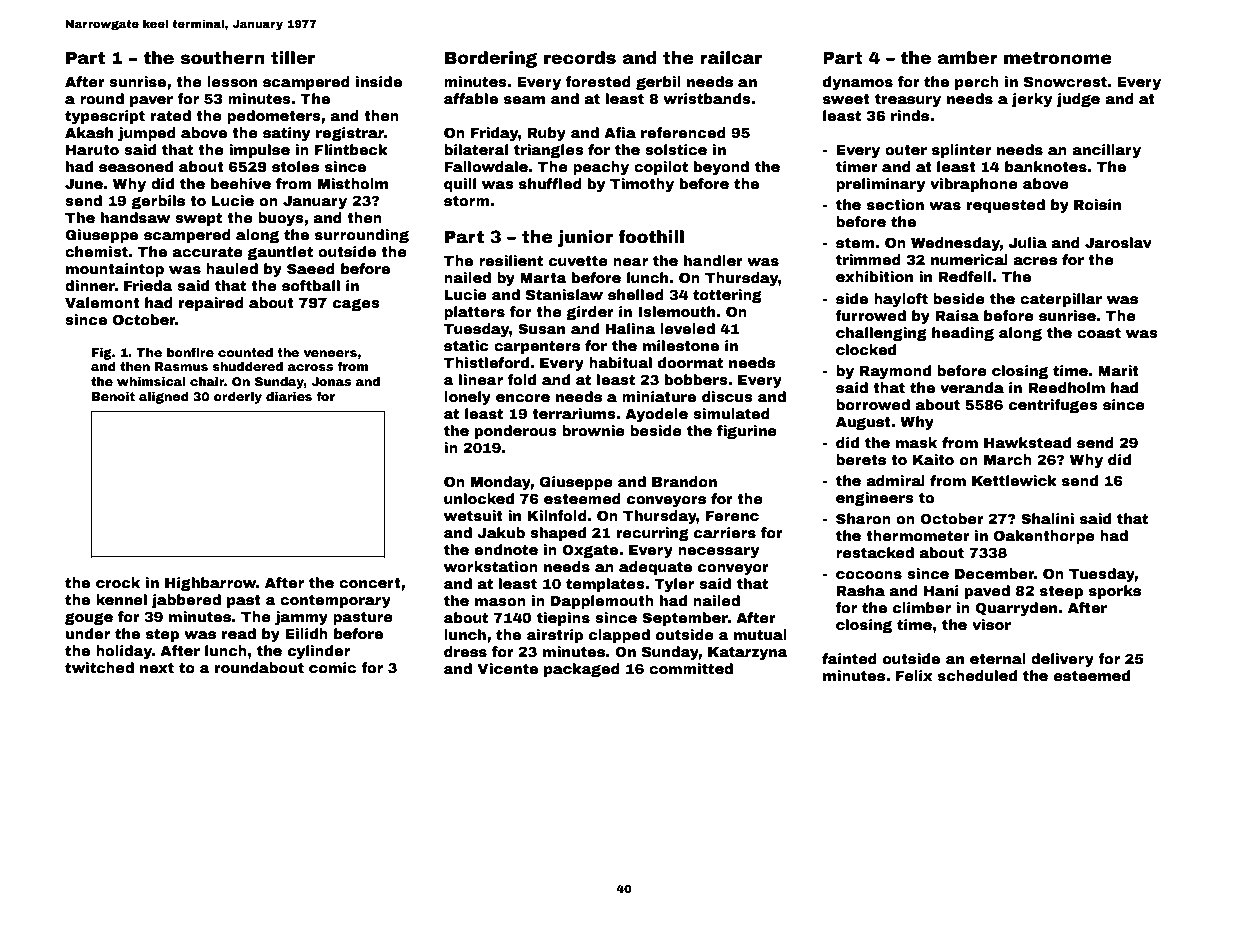 The width and height of the screenshot is (1233, 952). What do you see at coordinates (1106, 151) in the screenshot?
I see `ancillary` at bounding box center [1106, 151].
